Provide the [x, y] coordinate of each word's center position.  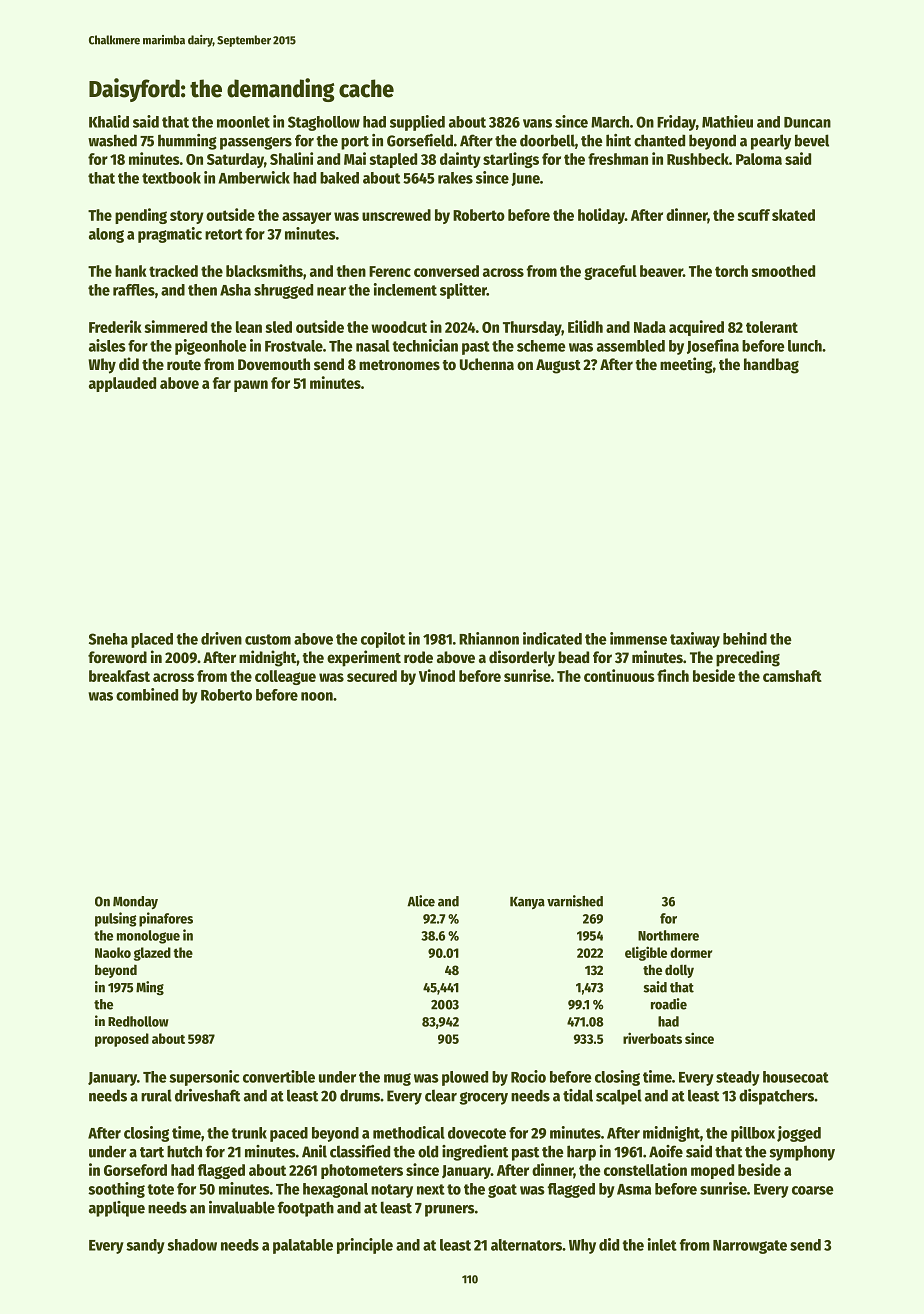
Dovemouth [274, 364]
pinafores [166, 919]
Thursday [532, 328]
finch [673, 675]
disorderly [522, 658]
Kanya [527, 903]
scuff [753, 215]
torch [731, 271]
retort [224, 234]
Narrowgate [750, 1247]
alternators [526, 1245]
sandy [145, 1246]
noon [317, 696]
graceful [610, 272]
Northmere [668, 935]
